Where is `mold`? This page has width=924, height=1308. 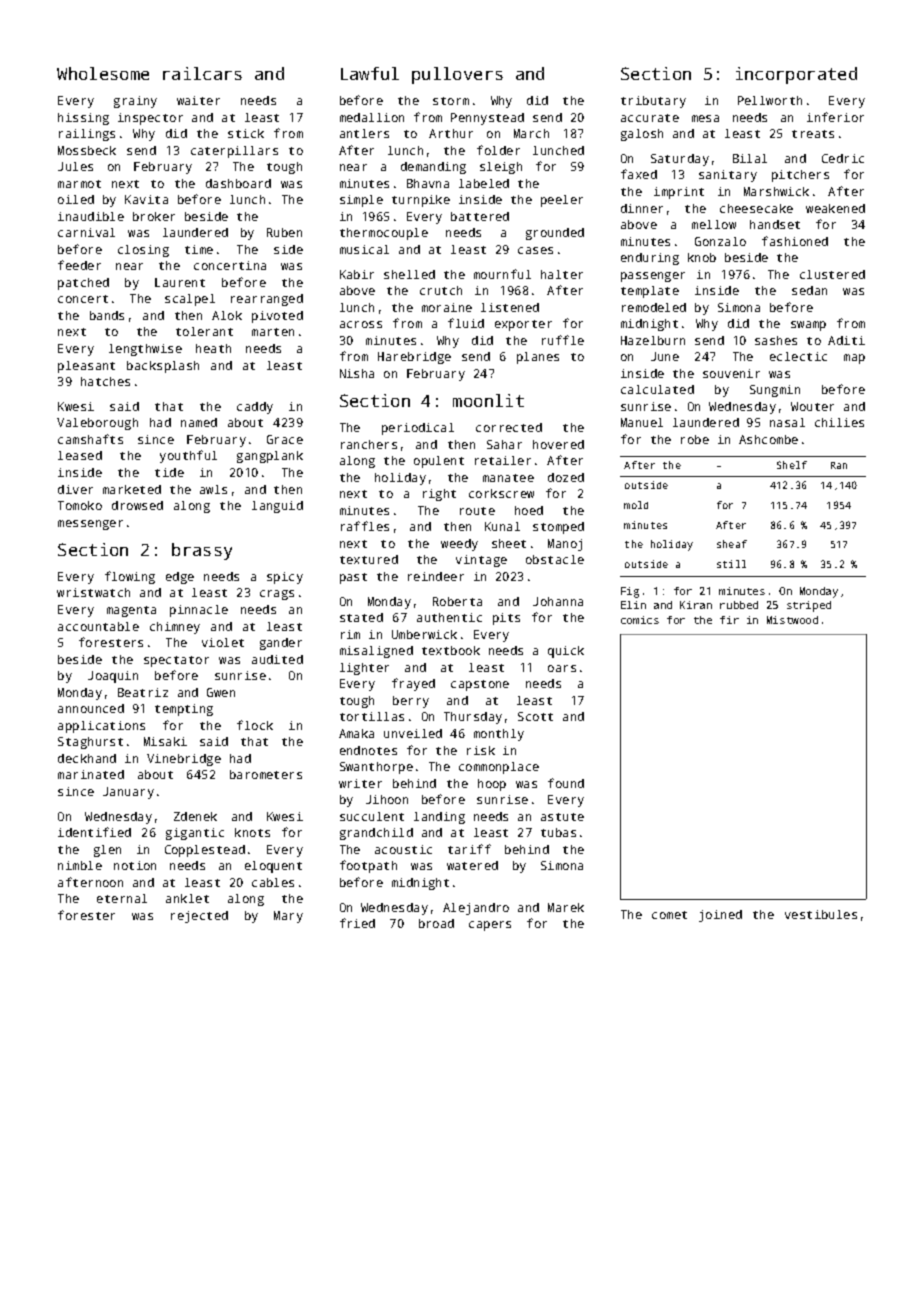
mold is located at coordinates (636, 505).
